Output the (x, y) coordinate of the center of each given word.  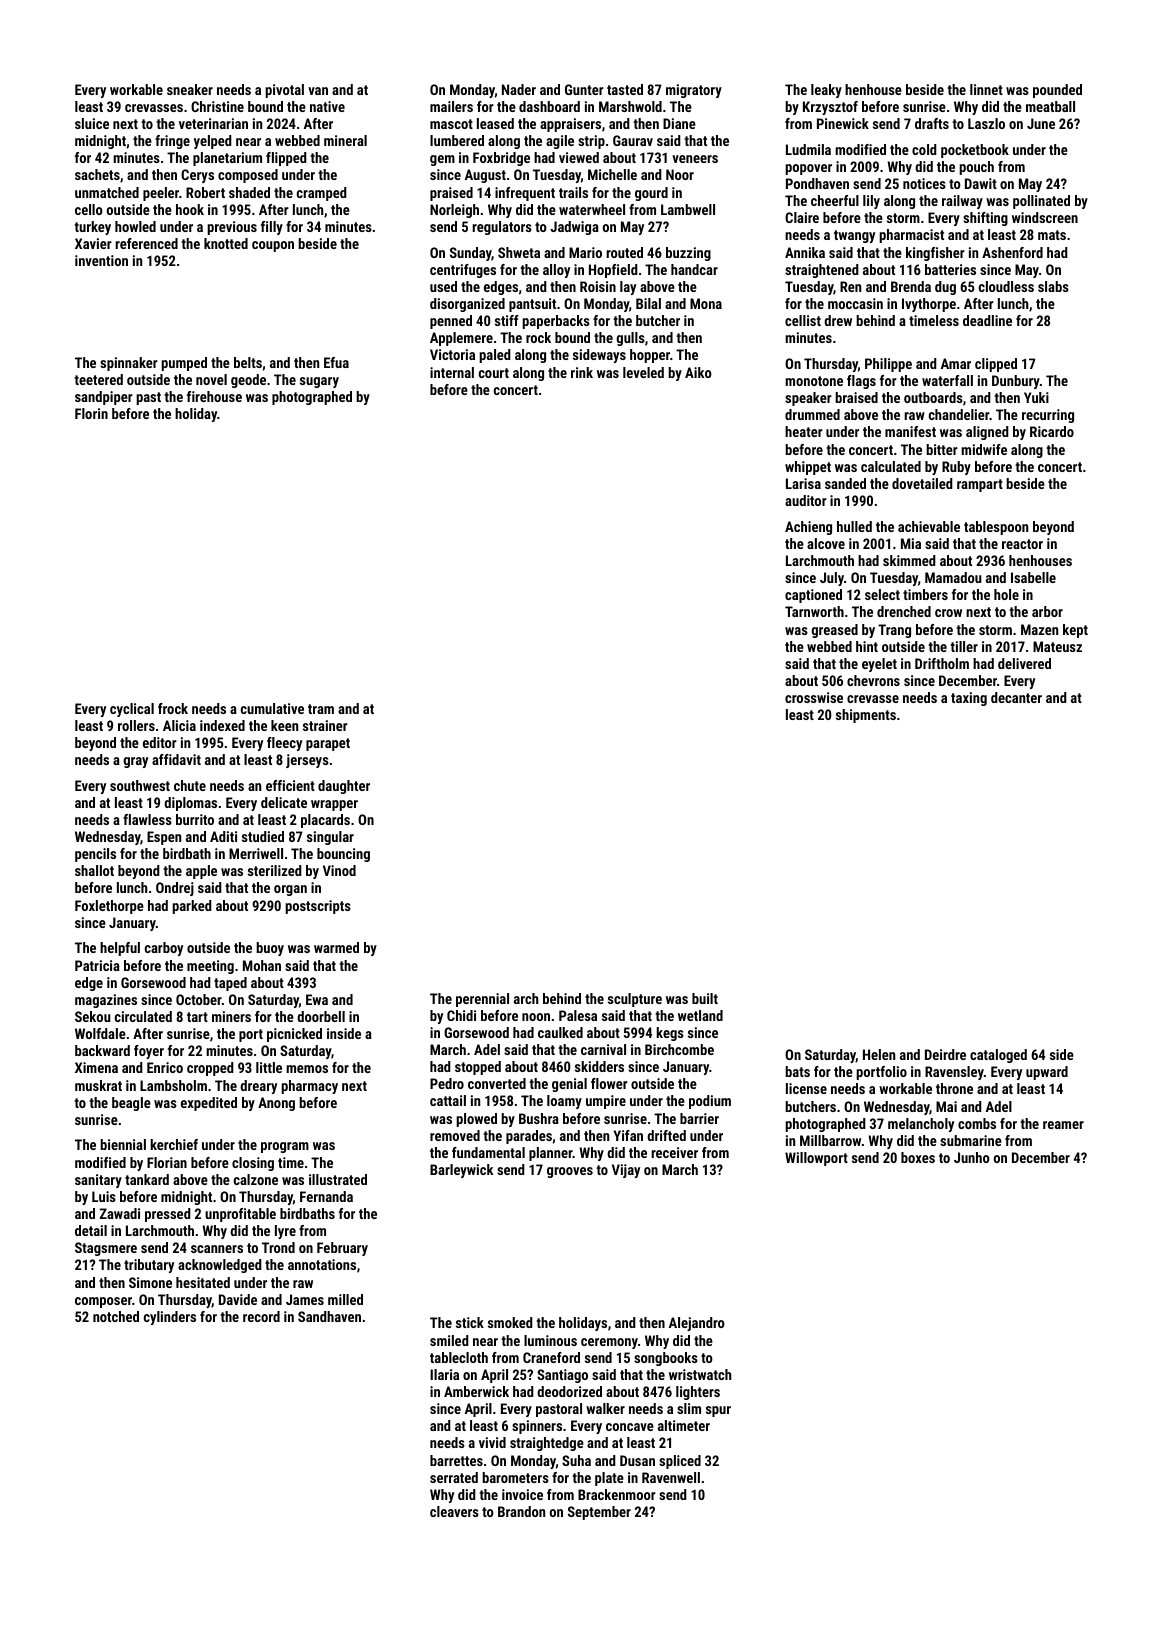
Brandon (521, 1511)
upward (1047, 1073)
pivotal (284, 91)
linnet (986, 89)
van (318, 91)
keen (284, 725)
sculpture (635, 1000)
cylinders (170, 1318)
